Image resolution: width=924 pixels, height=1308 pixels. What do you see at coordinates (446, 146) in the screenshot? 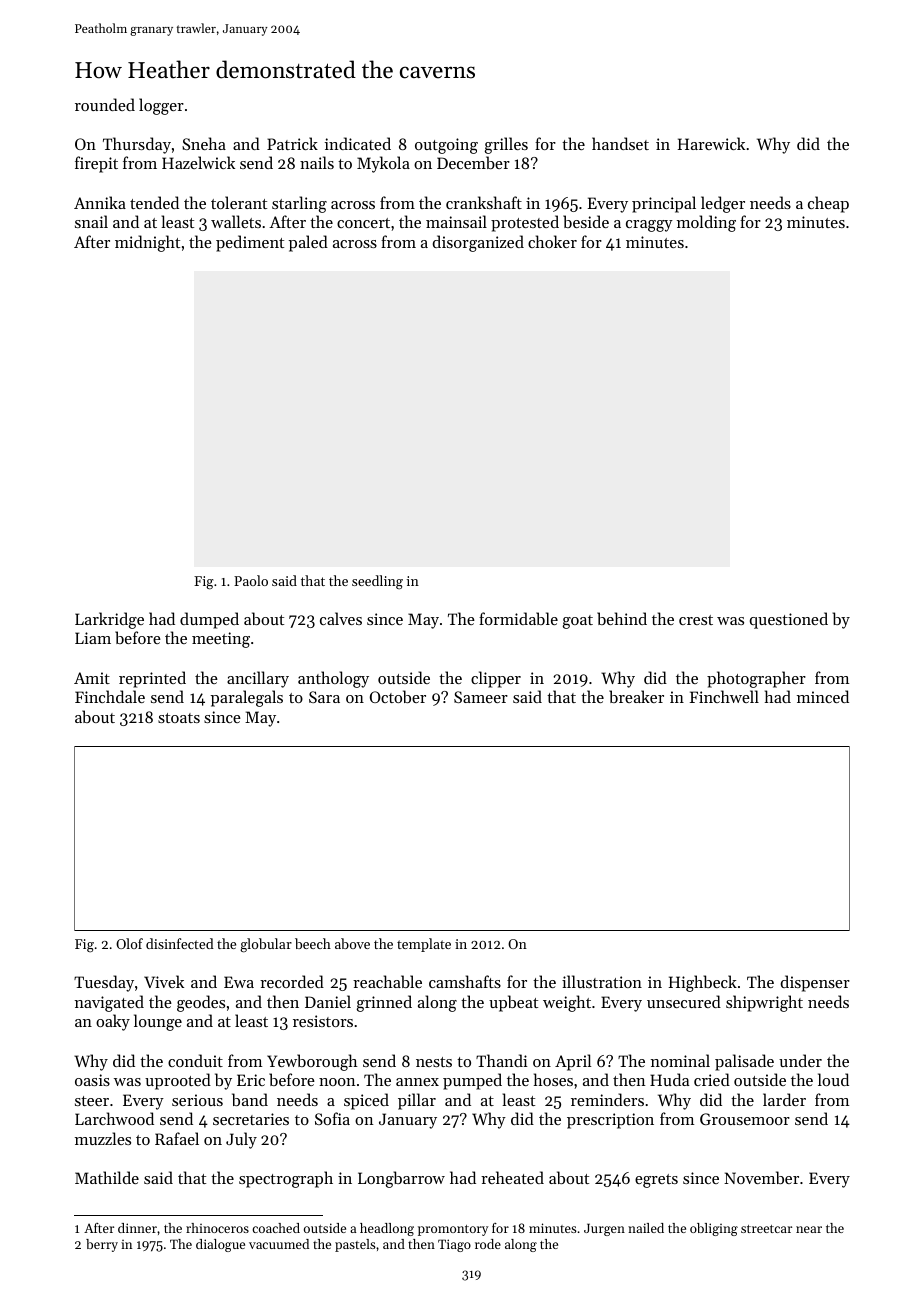
I see `outgoing` at bounding box center [446, 146].
